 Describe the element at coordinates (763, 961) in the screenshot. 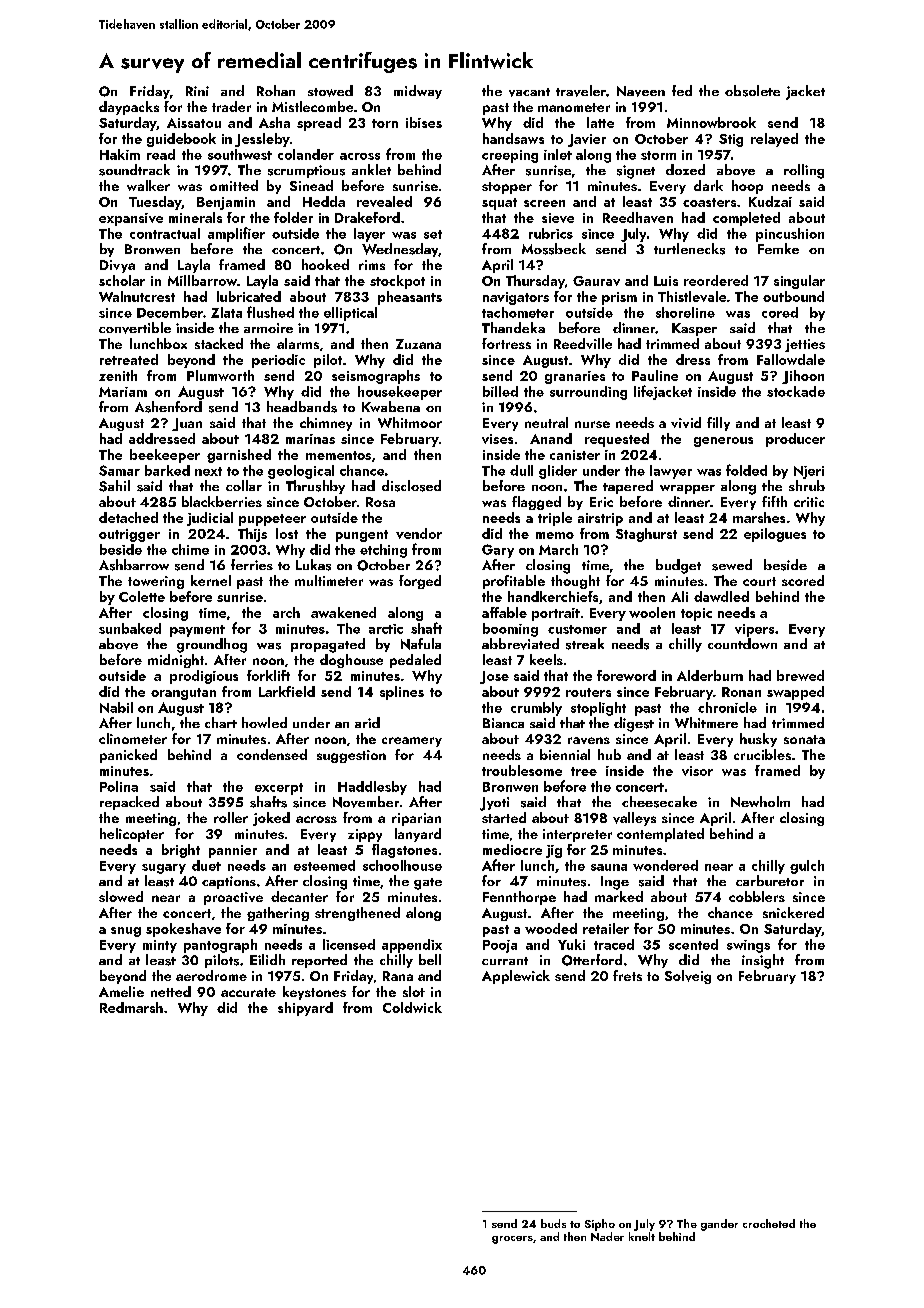

I see `insight` at that location.
